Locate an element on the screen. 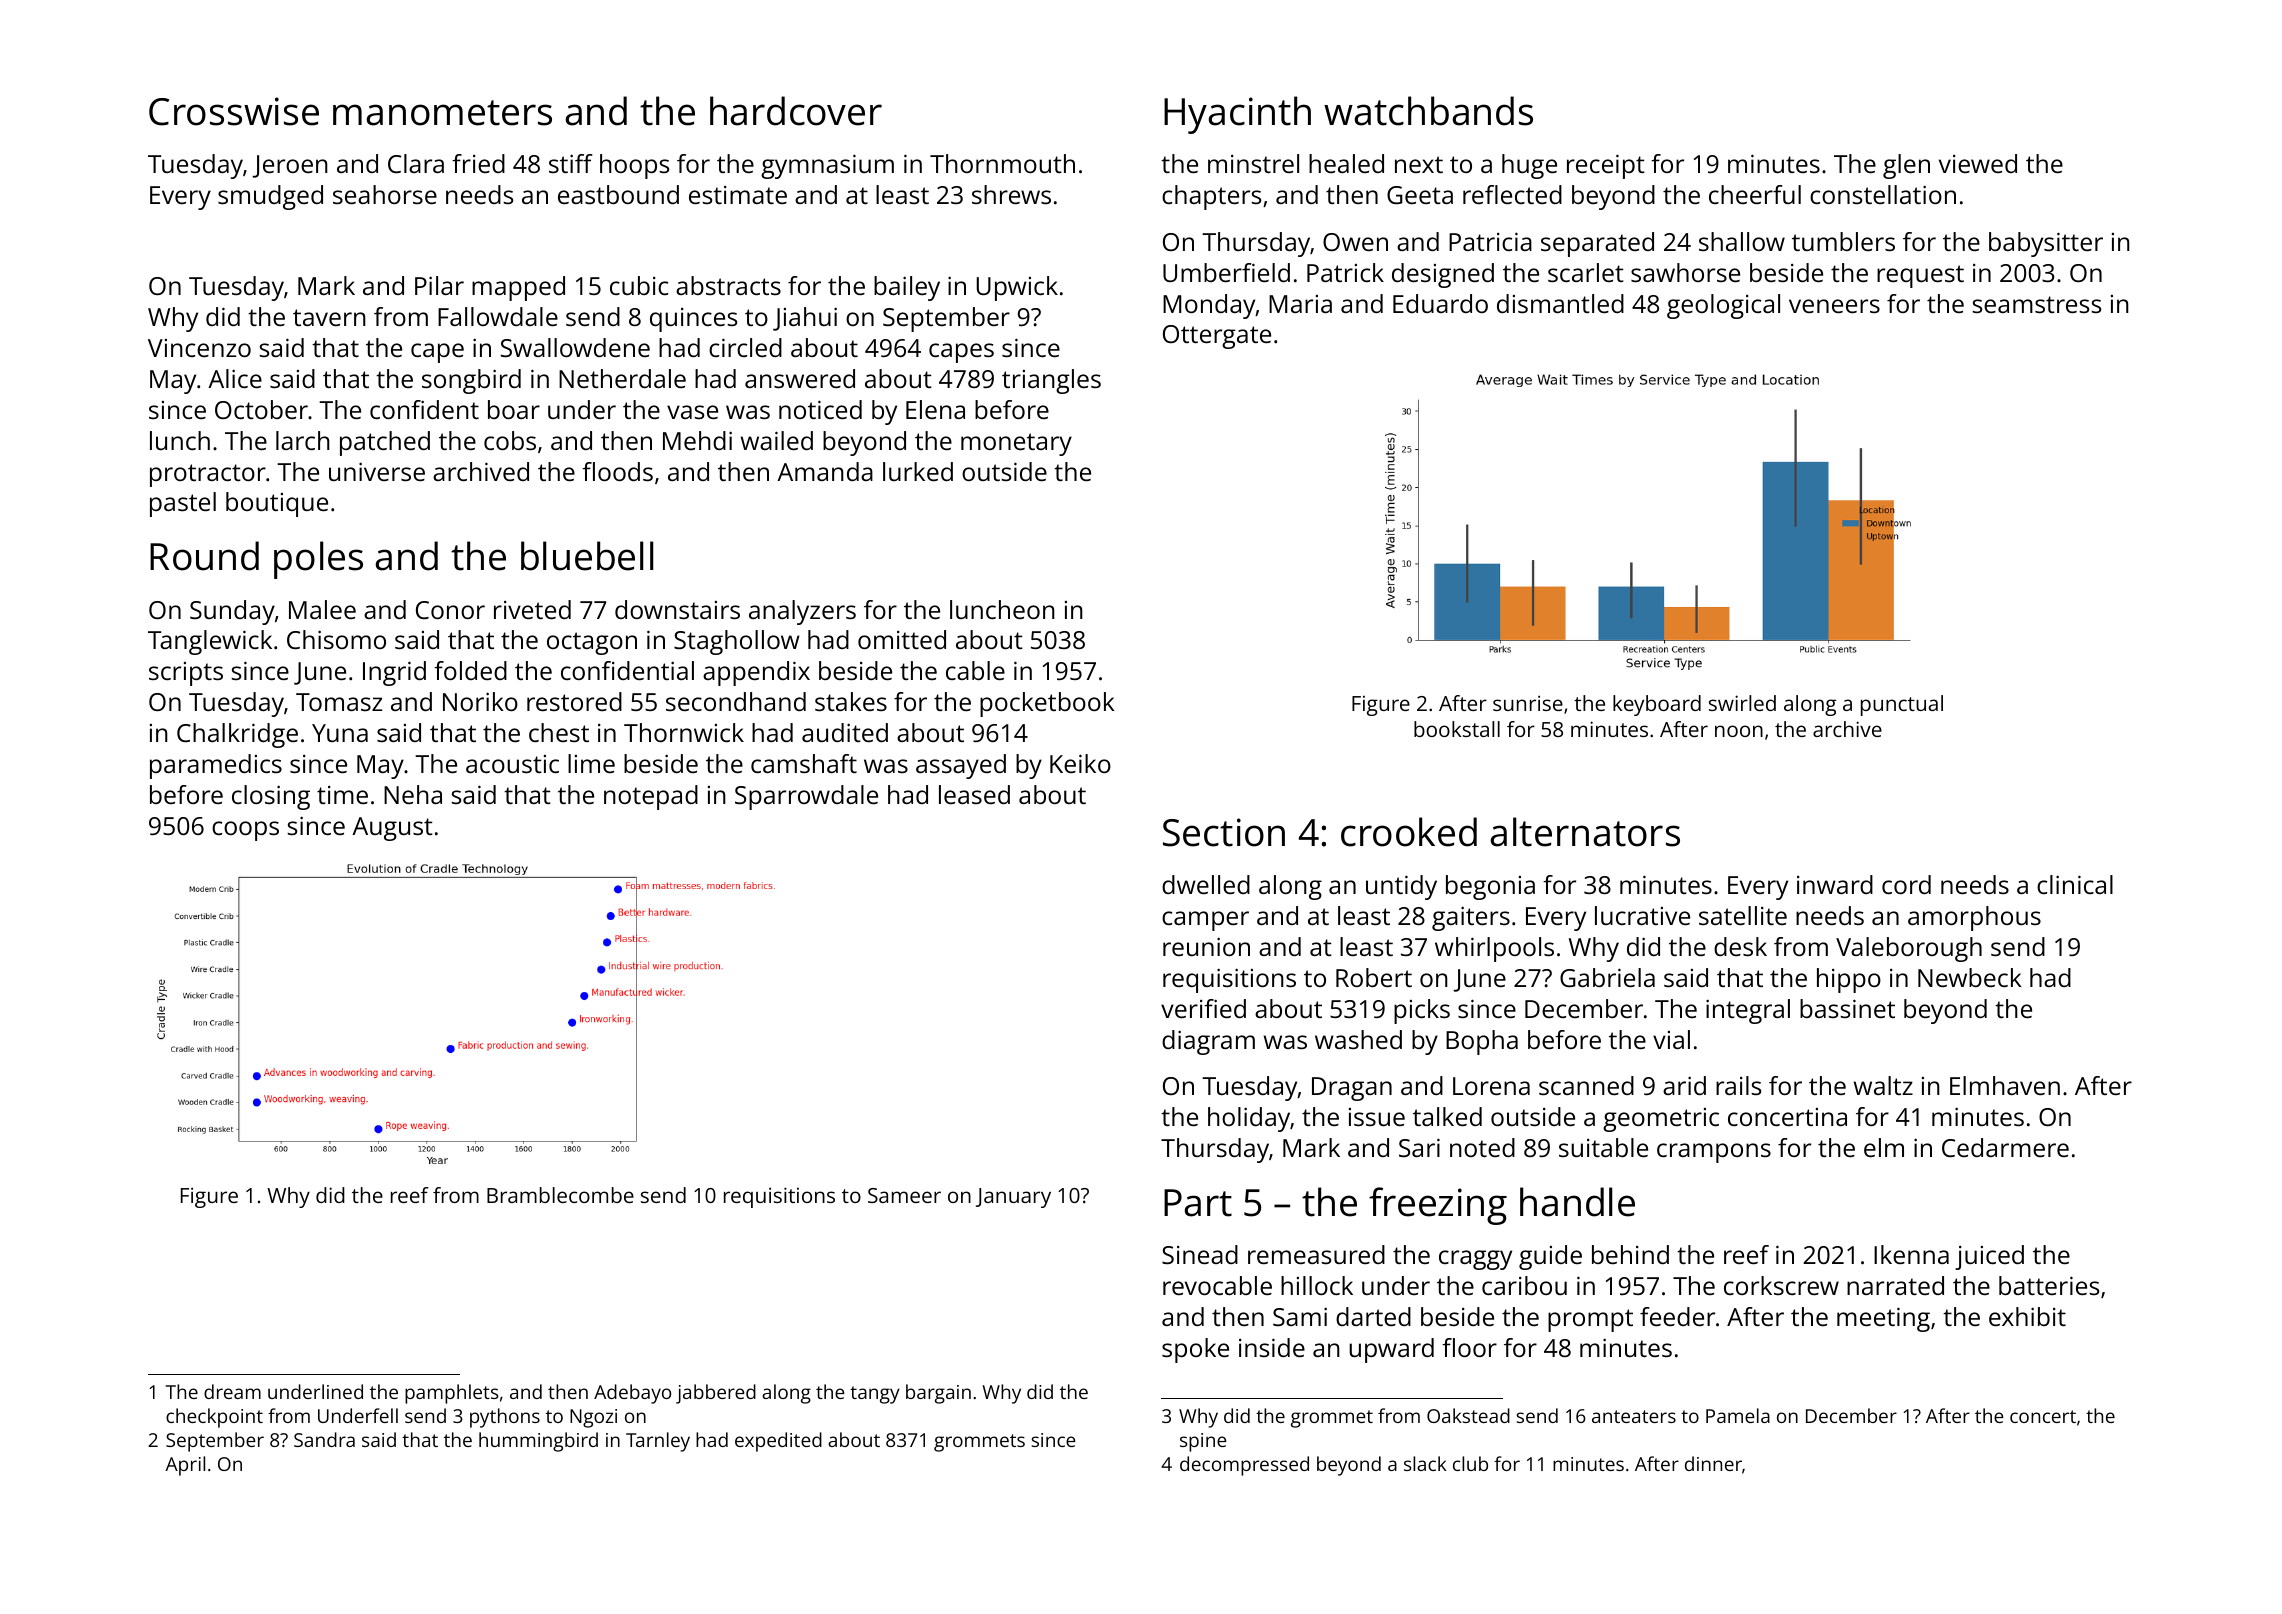 The width and height of the screenshot is (2282, 1614). anteaters is located at coordinates (1634, 1416).
